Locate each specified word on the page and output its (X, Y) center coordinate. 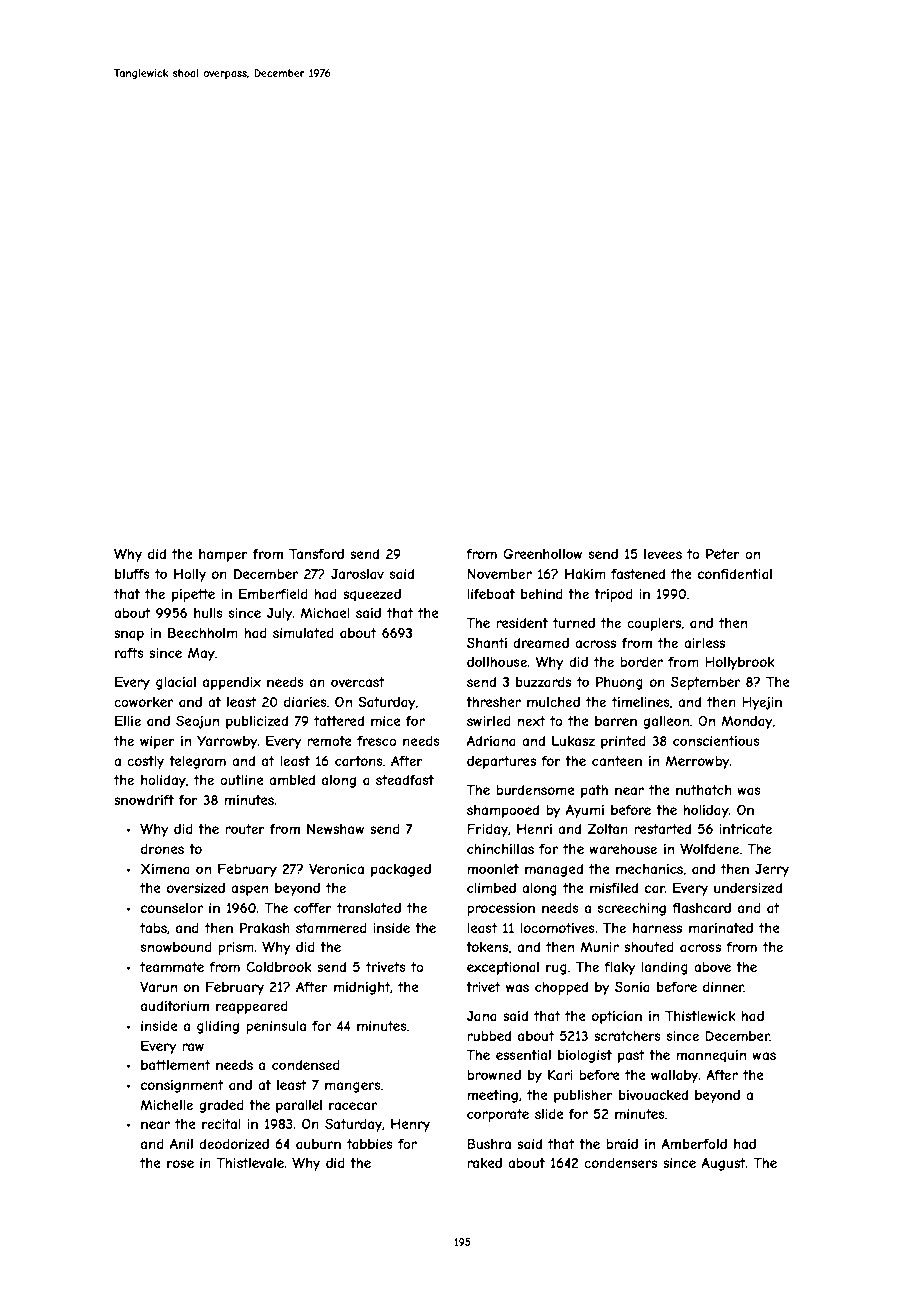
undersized (748, 888)
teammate (172, 967)
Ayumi (585, 811)
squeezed (372, 595)
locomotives (557, 928)
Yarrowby (227, 742)
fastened (638, 574)
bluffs (132, 574)
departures (501, 762)
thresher (493, 702)
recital (221, 1124)
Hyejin (762, 703)
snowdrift (144, 800)
